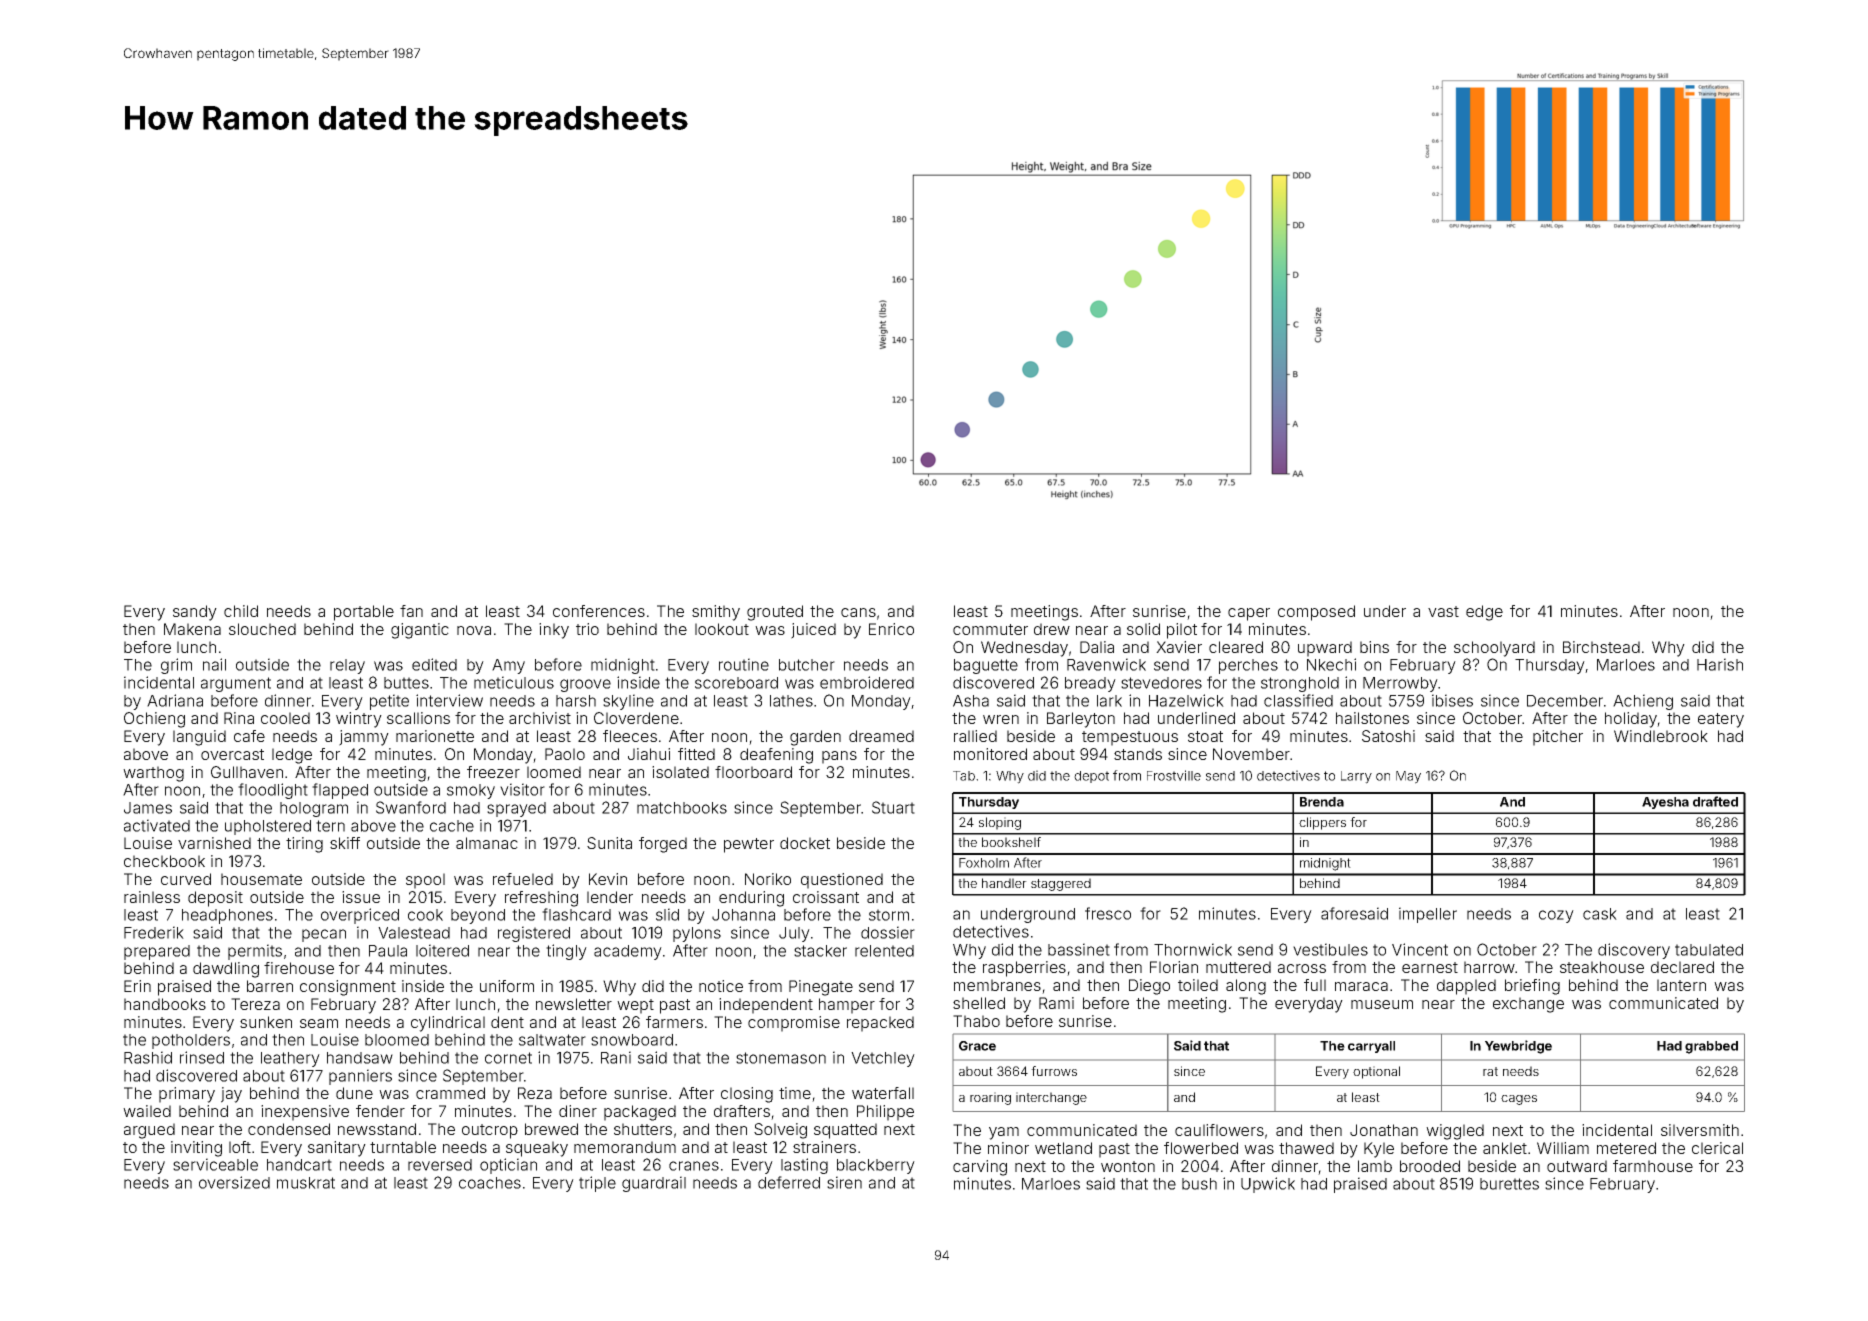 The height and width of the screenshot is (1321, 1868). Describe the element at coordinates (176, 666) in the screenshot. I see `grim` at that location.
